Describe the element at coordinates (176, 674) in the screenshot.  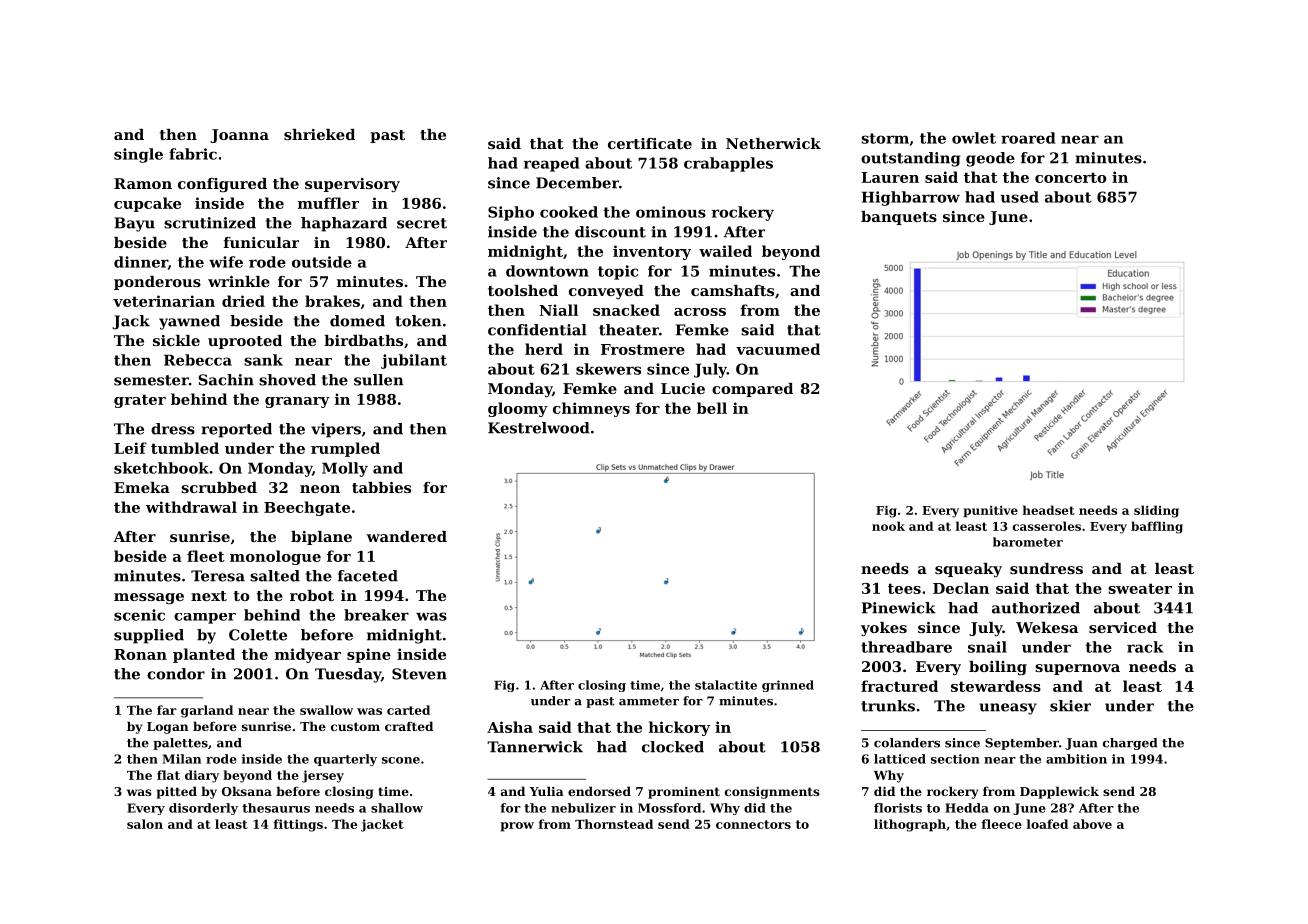
I see `condor` at that location.
